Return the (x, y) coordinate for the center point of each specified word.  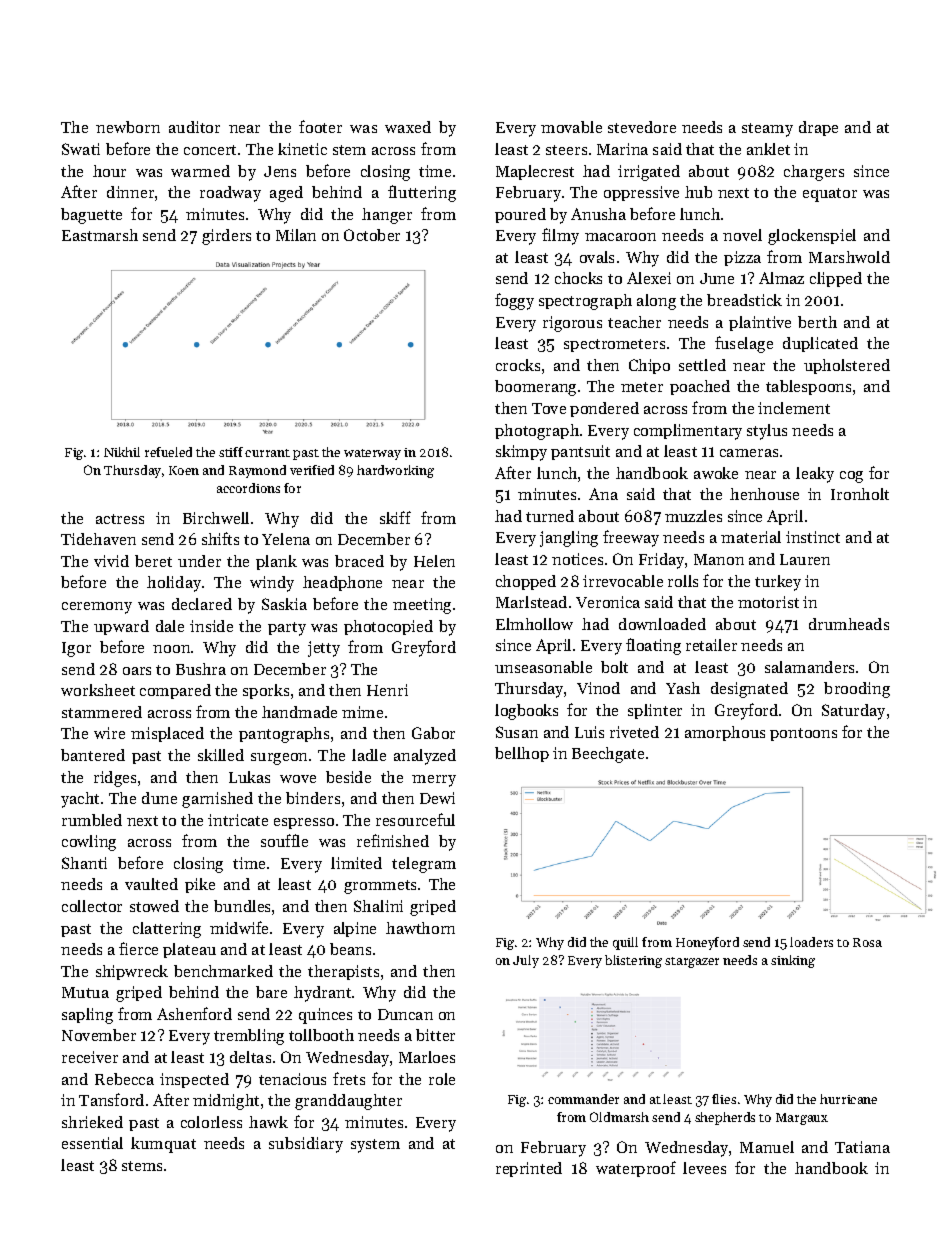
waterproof (636, 1169)
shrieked (92, 1122)
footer (320, 126)
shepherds (725, 1118)
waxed (408, 127)
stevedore (642, 127)
